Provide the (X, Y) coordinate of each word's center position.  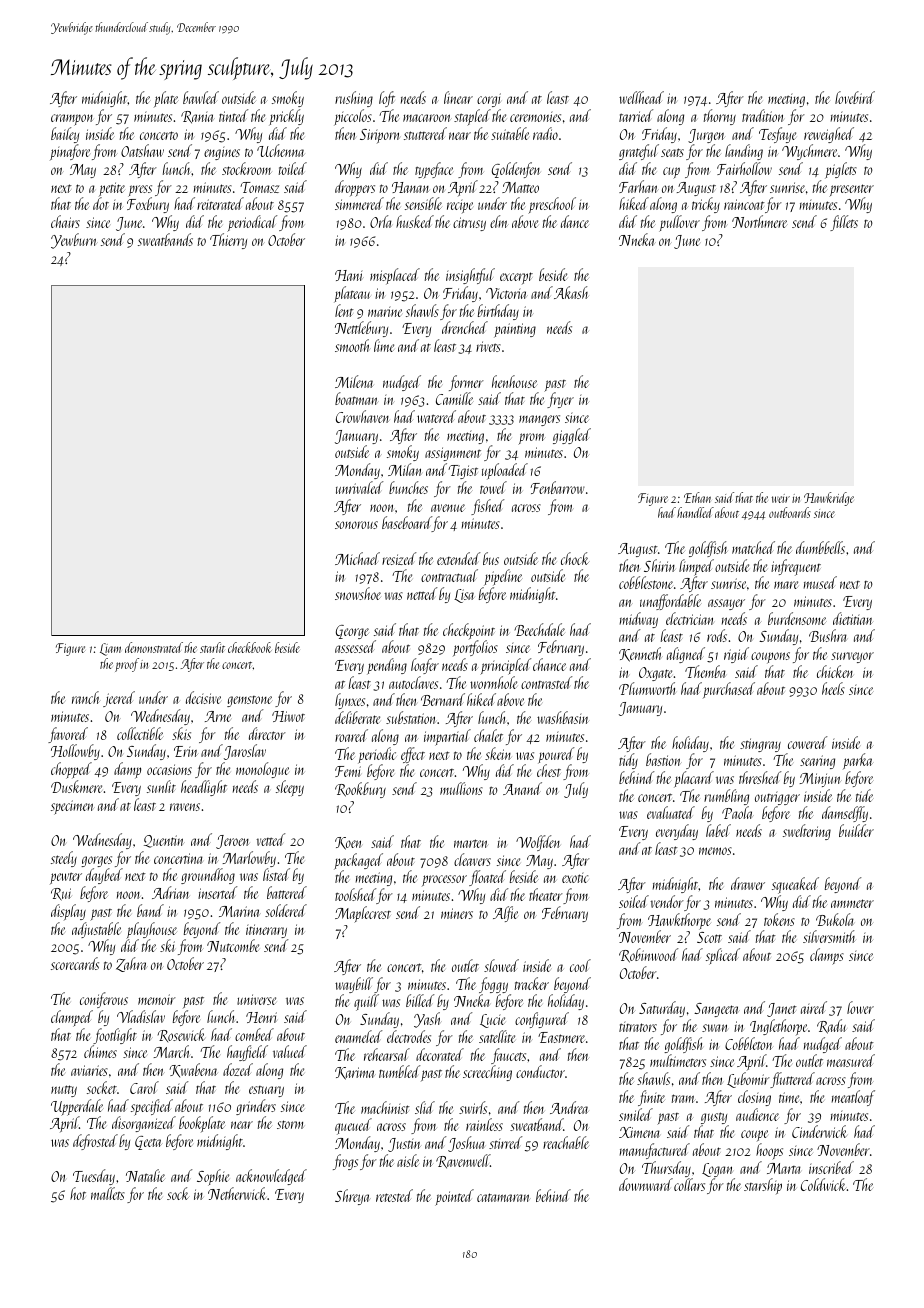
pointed (454, 1197)
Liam (110, 649)
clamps (827, 956)
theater (546, 894)
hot (78, 1193)
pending (387, 666)
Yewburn (74, 241)
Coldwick (823, 1184)
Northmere (759, 221)
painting (515, 330)
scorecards (75, 963)
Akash (571, 292)
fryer (560, 400)
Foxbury (148, 205)
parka (858, 761)
